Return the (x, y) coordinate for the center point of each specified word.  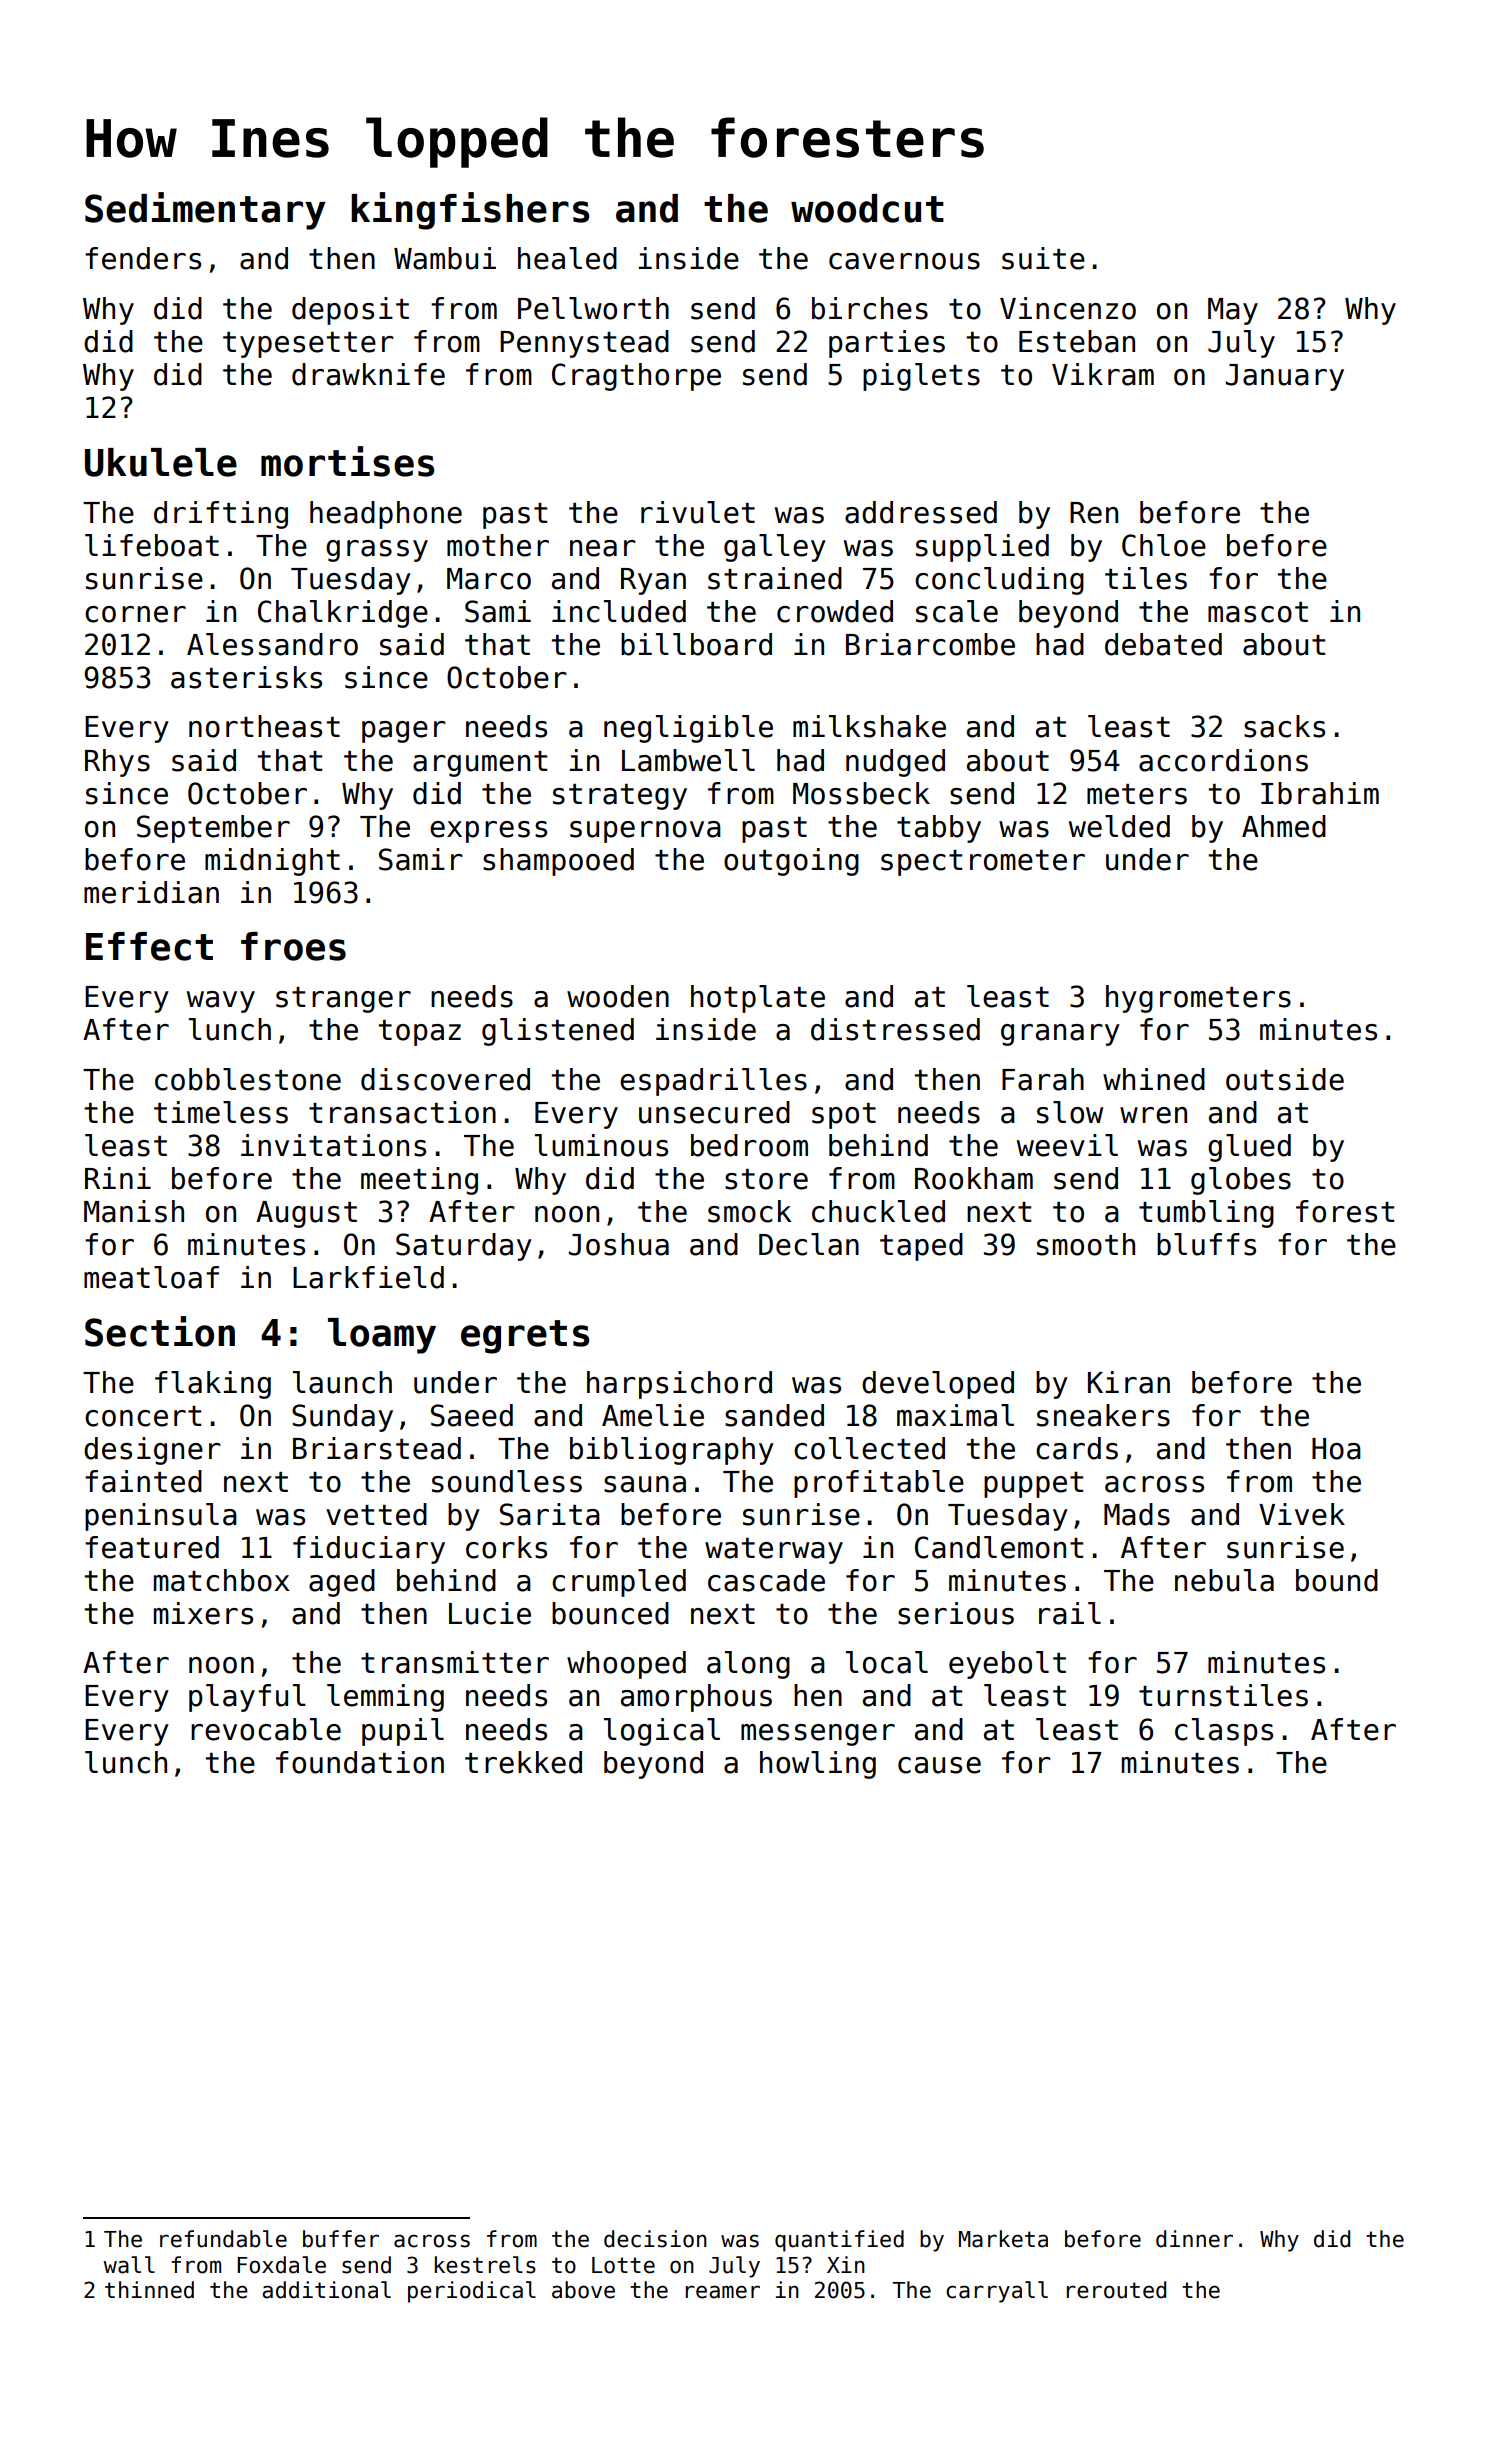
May (1233, 311)
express (488, 832)
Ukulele (161, 462)
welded (1119, 826)
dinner (1194, 2239)
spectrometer (983, 863)
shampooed (558, 862)
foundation (360, 1762)
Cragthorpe (636, 377)
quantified (839, 2241)
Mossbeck (861, 793)
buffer (341, 2239)
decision (655, 2239)
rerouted (1116, 2290)
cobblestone (248, 1079)
